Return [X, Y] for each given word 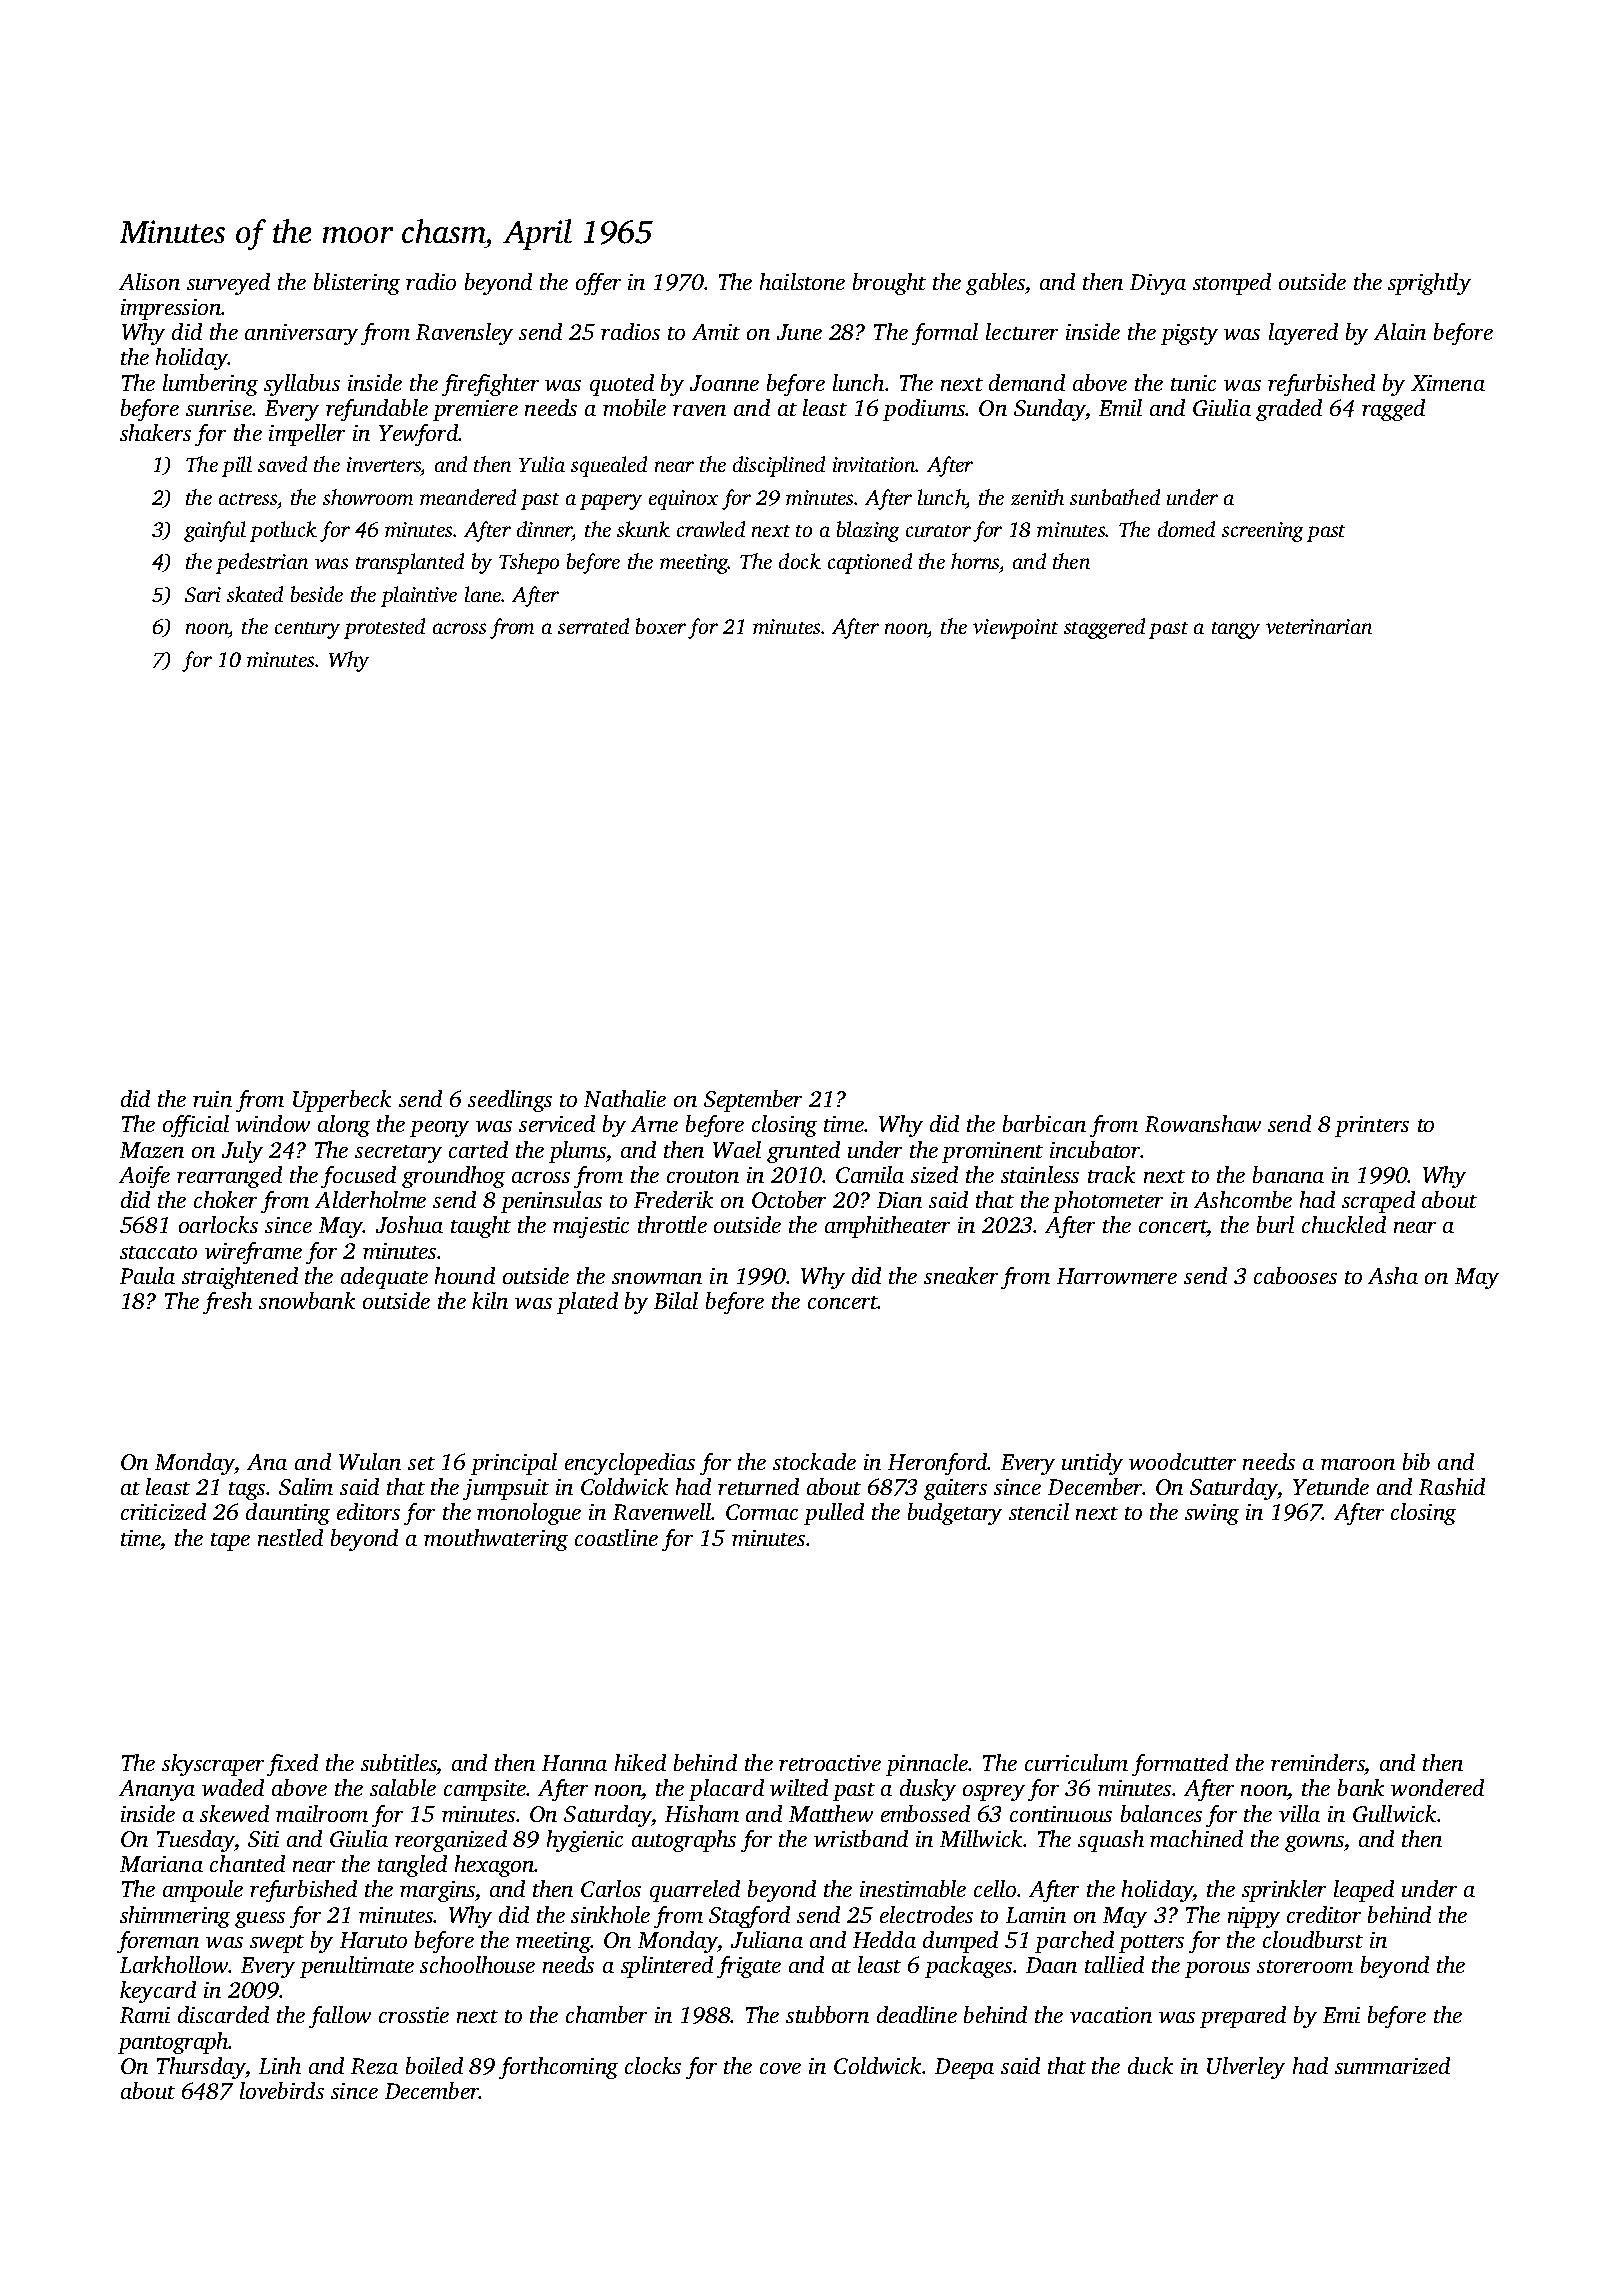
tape [230, 1542]
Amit [716, 332]
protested [384, 628]
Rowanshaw [1203, 1123]
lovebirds [282, 2090]
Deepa [964, 2068]
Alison [149, 281]
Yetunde [1331, 1486]
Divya [1158, 284]
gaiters [955, 1489]
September [753, 1101]
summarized [1392, 2065]
